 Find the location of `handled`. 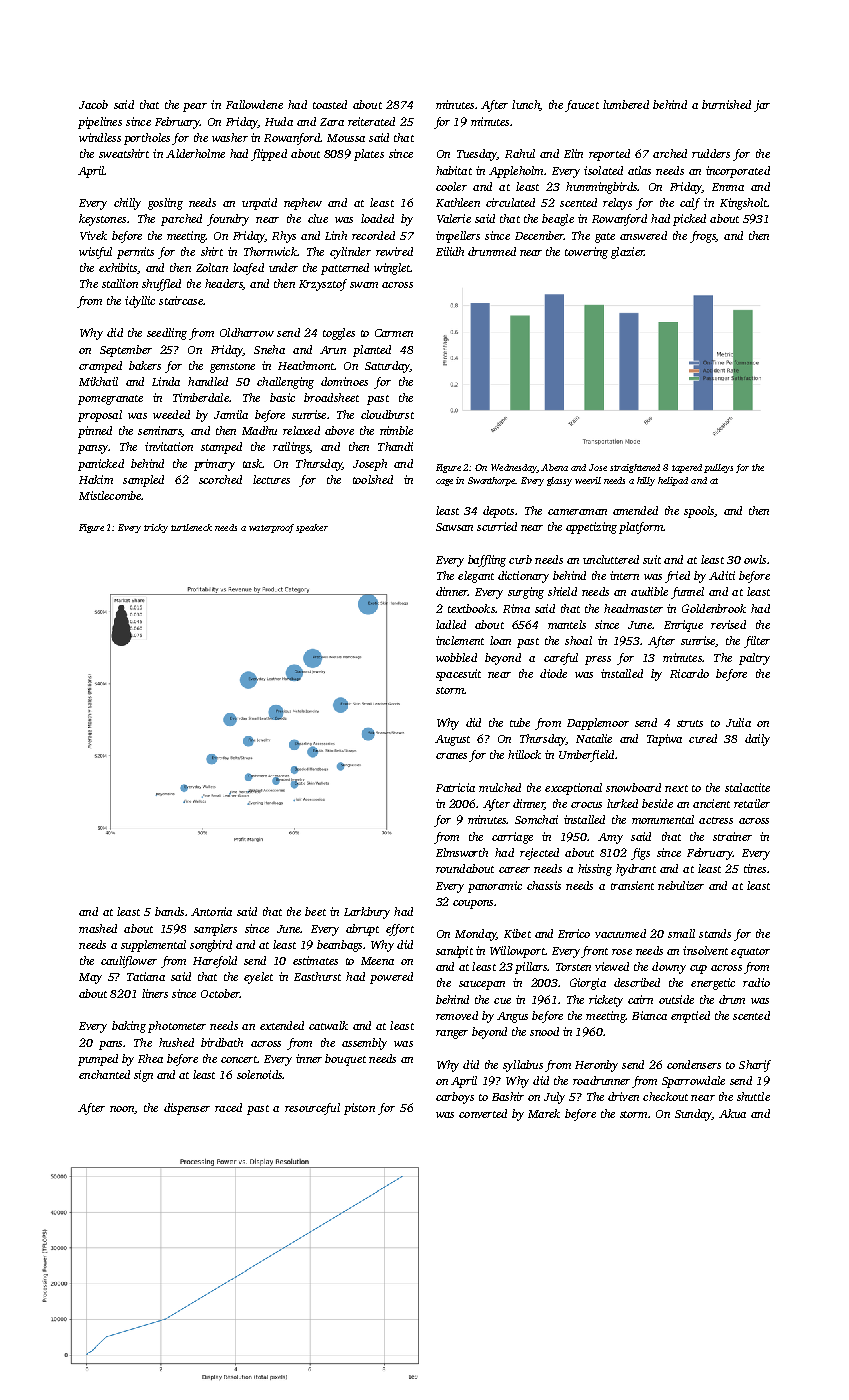

handled is located at coordinates (208, 381).
